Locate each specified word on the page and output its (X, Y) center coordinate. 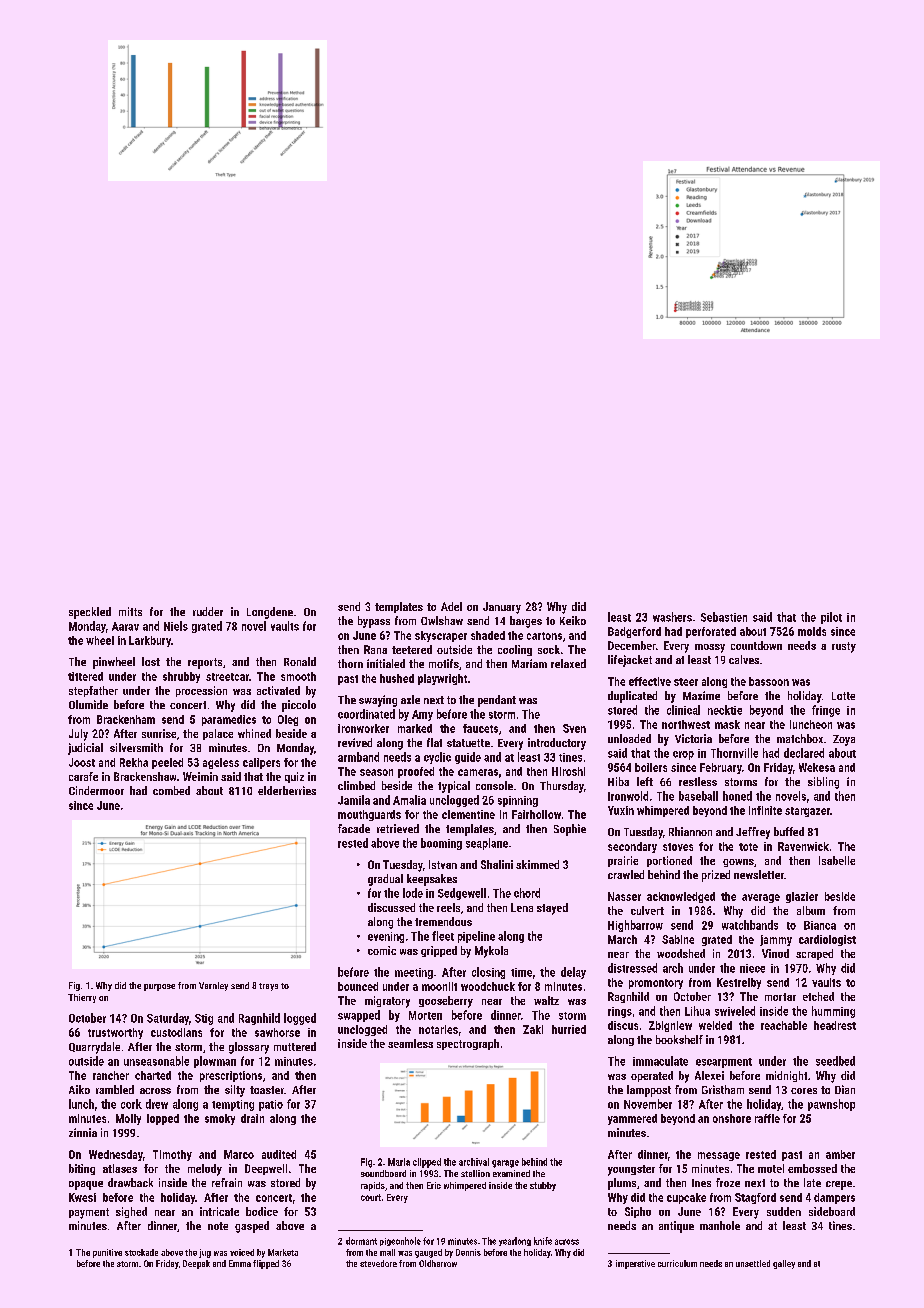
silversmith (136, 747)
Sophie (570, 830)
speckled (90, 613)
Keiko (573, 620)
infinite (765, 810)
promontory (656, 984)
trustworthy (115, 1033)
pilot (831, 618)
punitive (107, 1253)
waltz (546, 1000)
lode (413, 893)
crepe (839, 1185)
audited (279, 1154)
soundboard (383, 1173)
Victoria (693, 738)
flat (434, 742)
